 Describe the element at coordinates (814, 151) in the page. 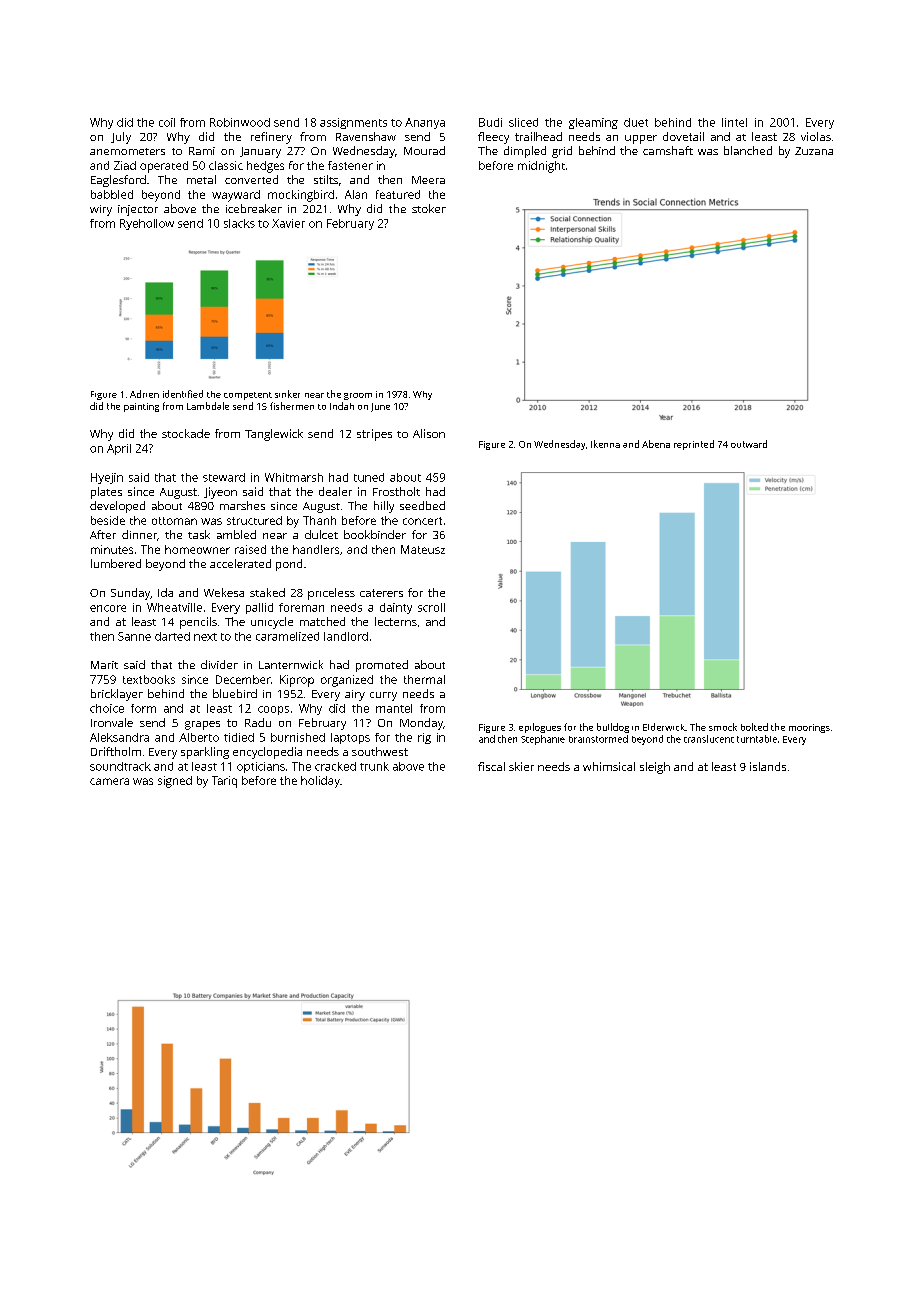

I see `Zuzana` at that location.
